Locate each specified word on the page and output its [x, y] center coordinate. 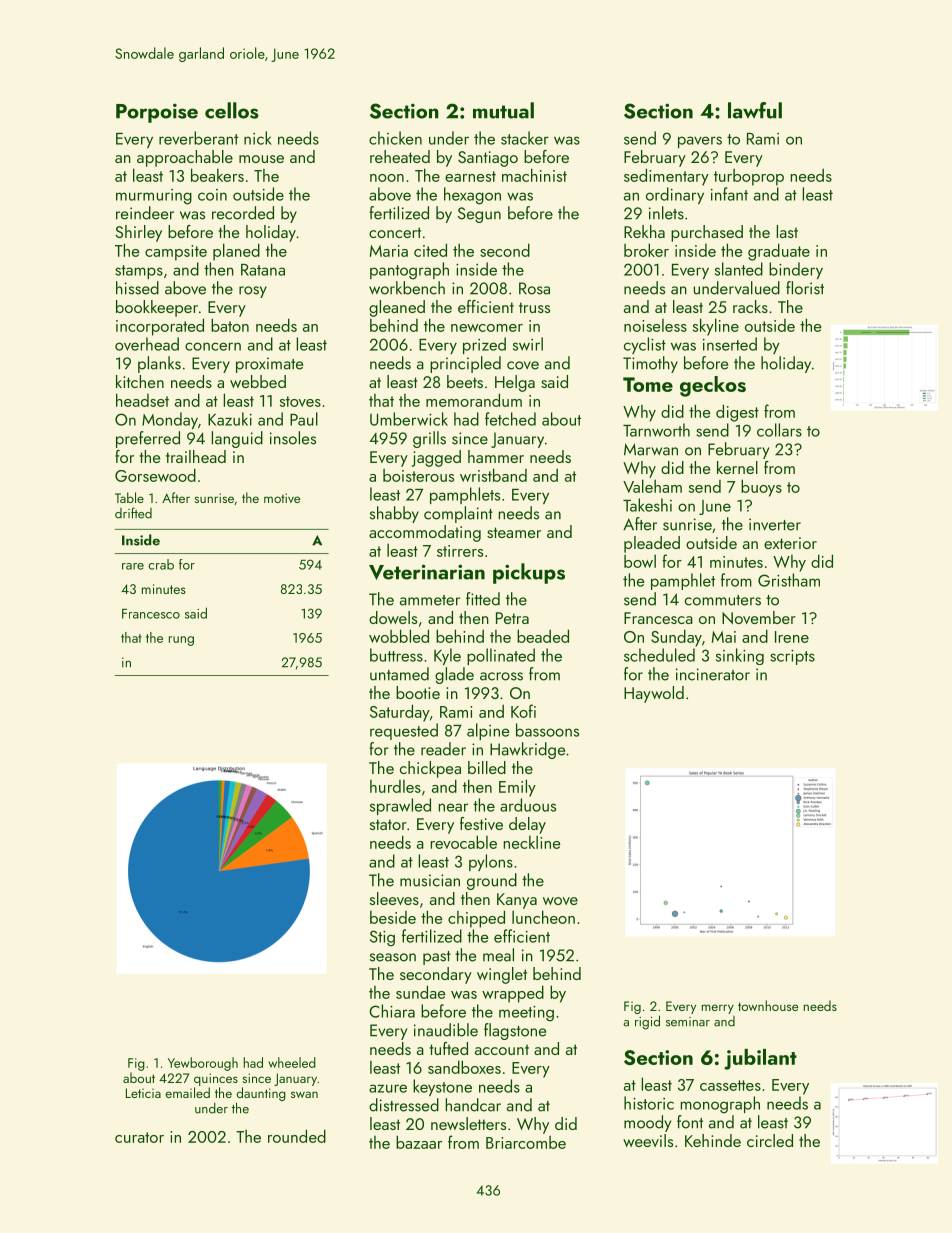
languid [237, 439]
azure [388, 1088]
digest [737, 413]
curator [139, 1137]
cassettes [730, 1085]
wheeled [292, 1062]
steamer [514, 532]
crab [161, 564]
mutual [503, 110]
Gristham [789, 580]
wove [560, 901]
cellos [232, 110]
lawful [755, 110]
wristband [493, 475]
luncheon [543, 917]
